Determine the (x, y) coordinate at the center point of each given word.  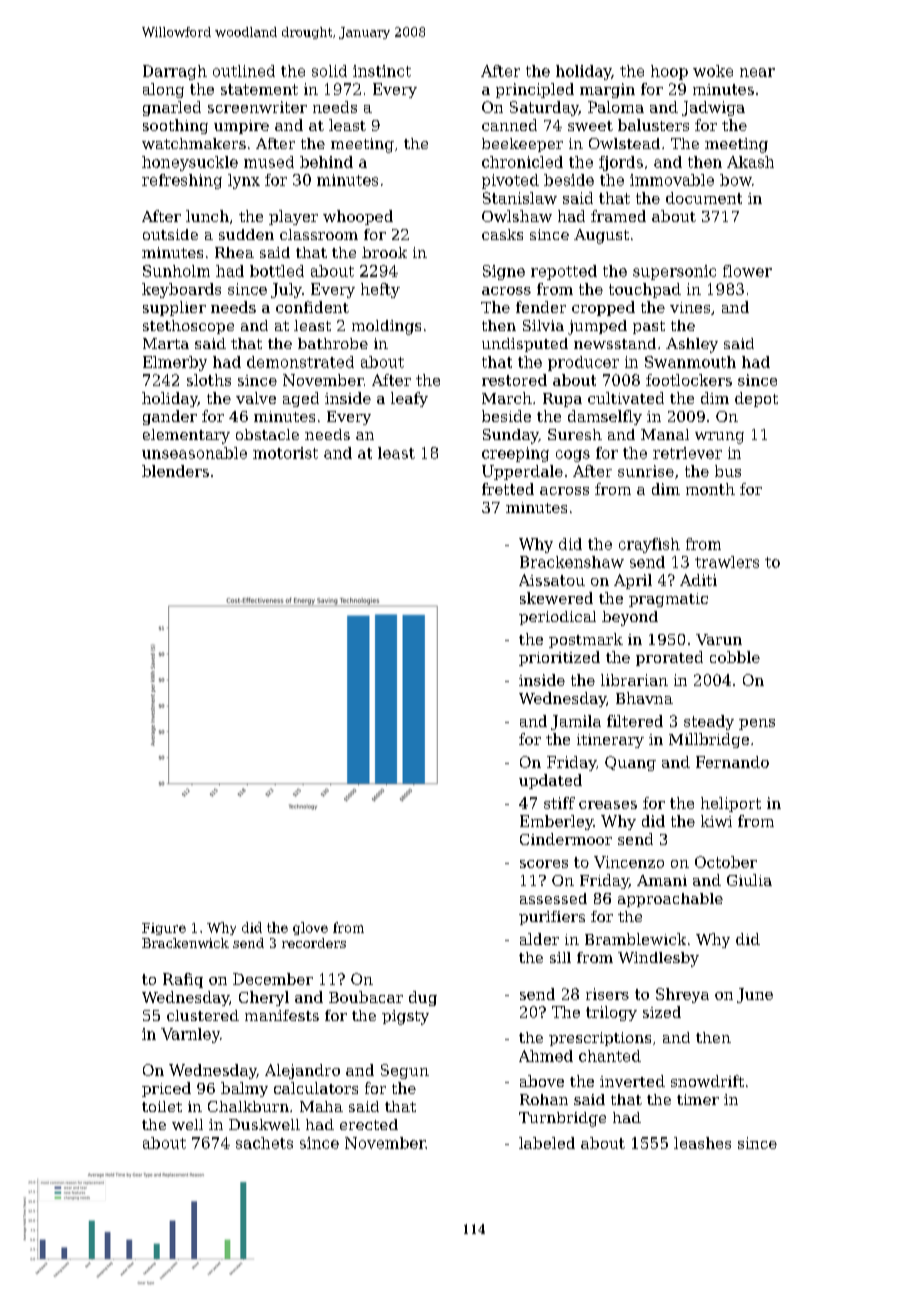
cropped (603, 308)
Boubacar (366, 997)
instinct (382, 71)
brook (384, 252)
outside (170, 234)
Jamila (576, 722)
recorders (314, 943)
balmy (244, 1089)
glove (310, 928)
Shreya (682, 995)
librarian (634, 680)
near (757, 72)
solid (329, 71)
